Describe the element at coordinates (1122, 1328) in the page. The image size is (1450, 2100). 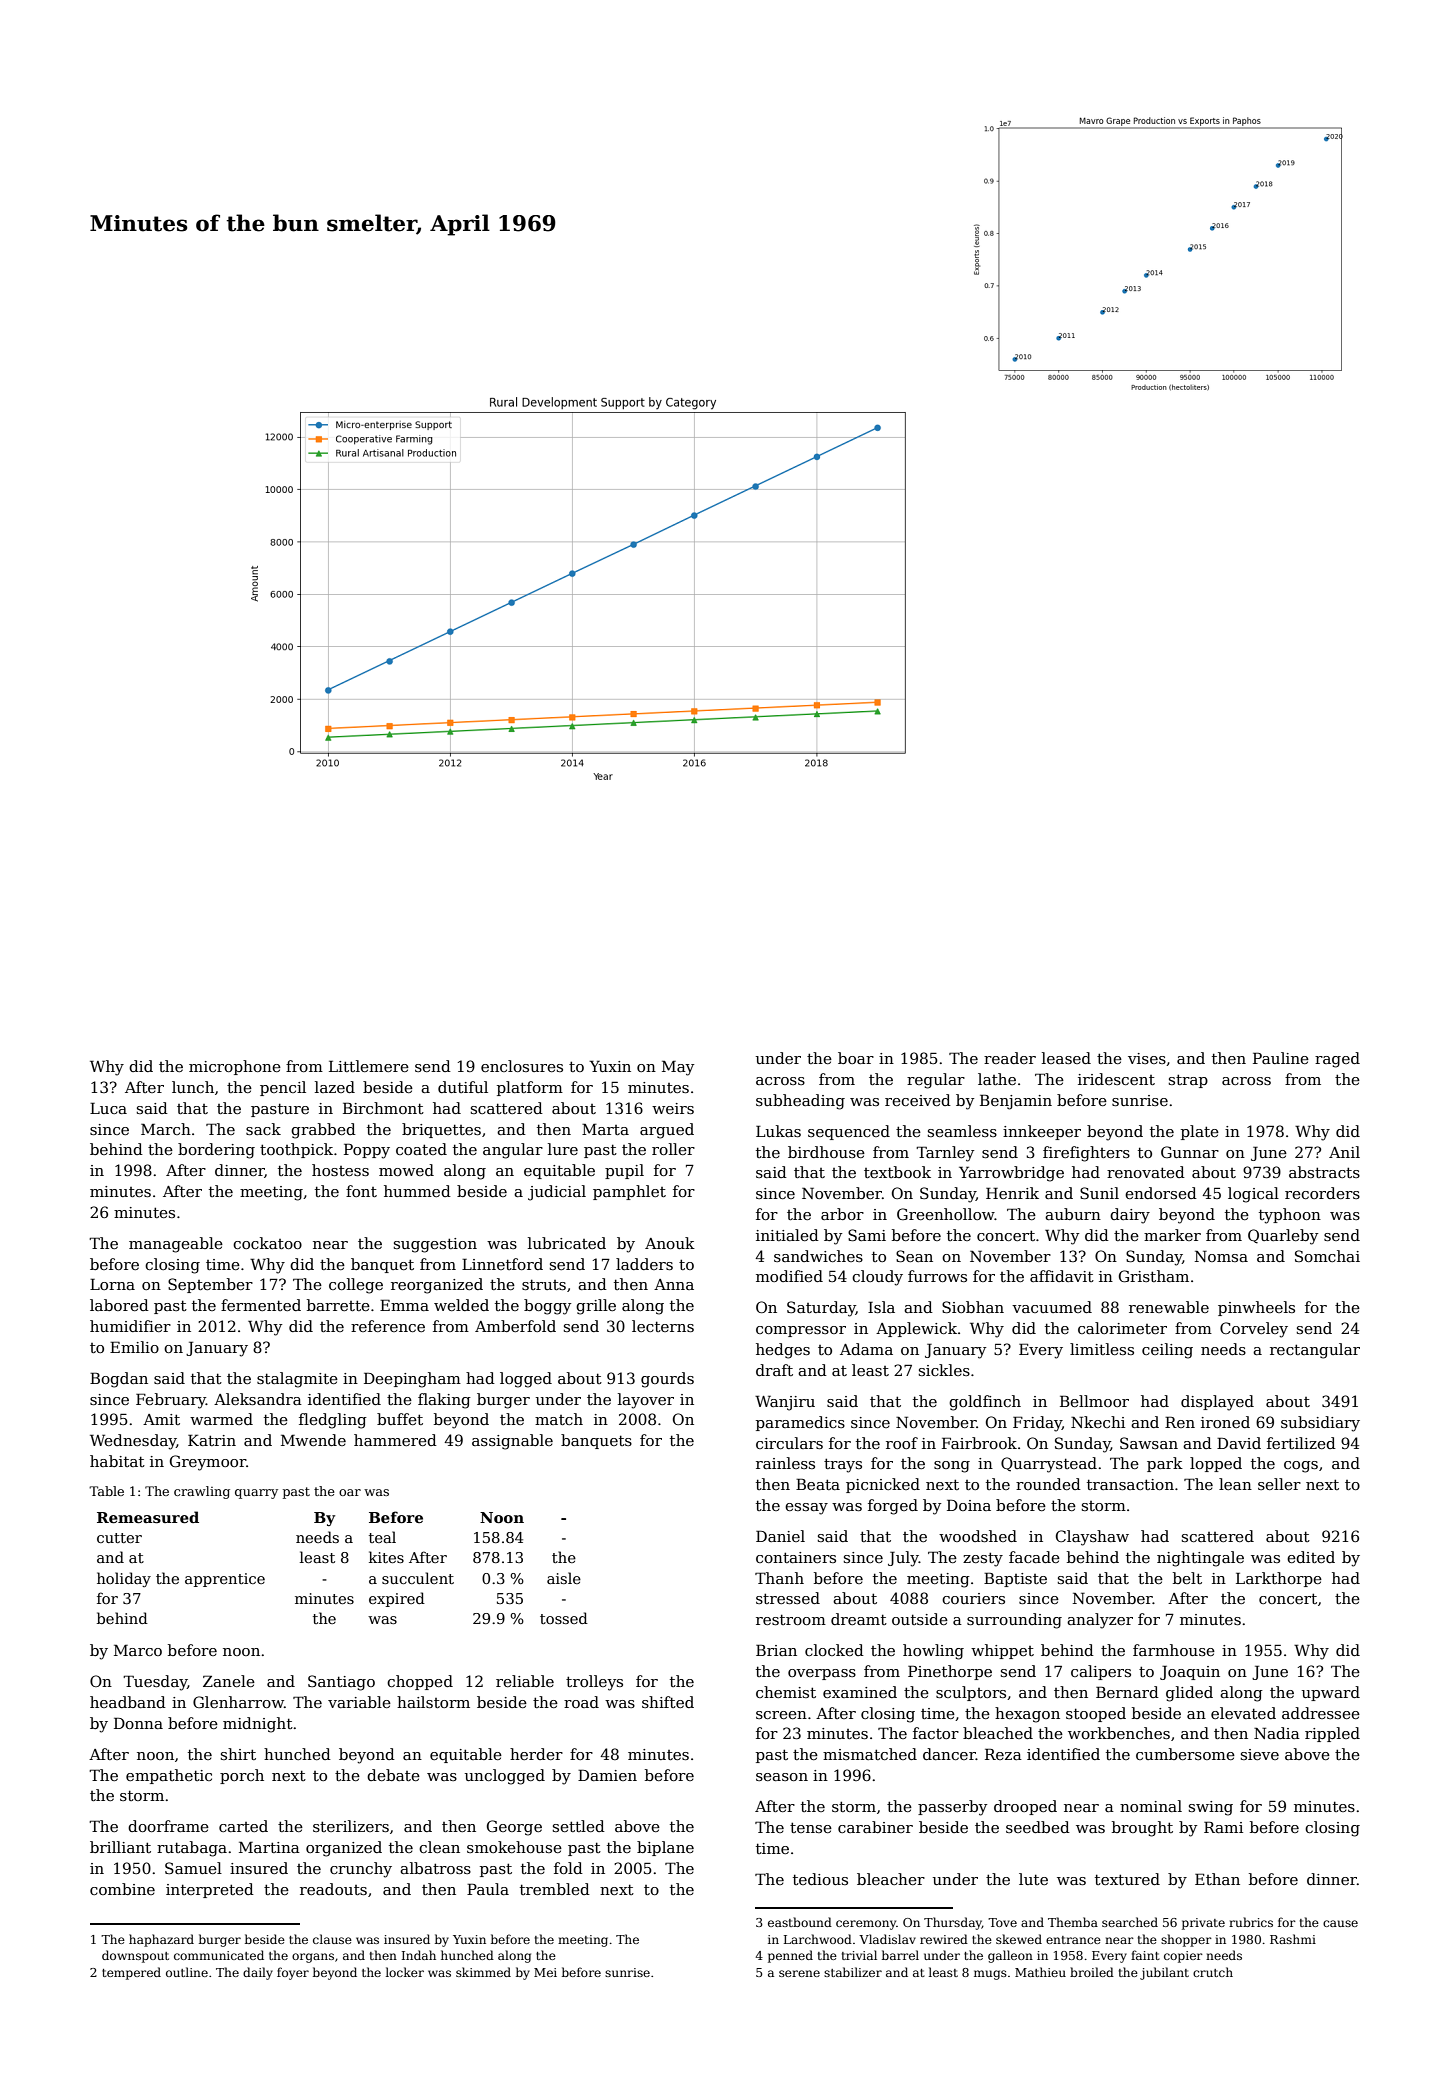
I see `calorimeter` at that location.
